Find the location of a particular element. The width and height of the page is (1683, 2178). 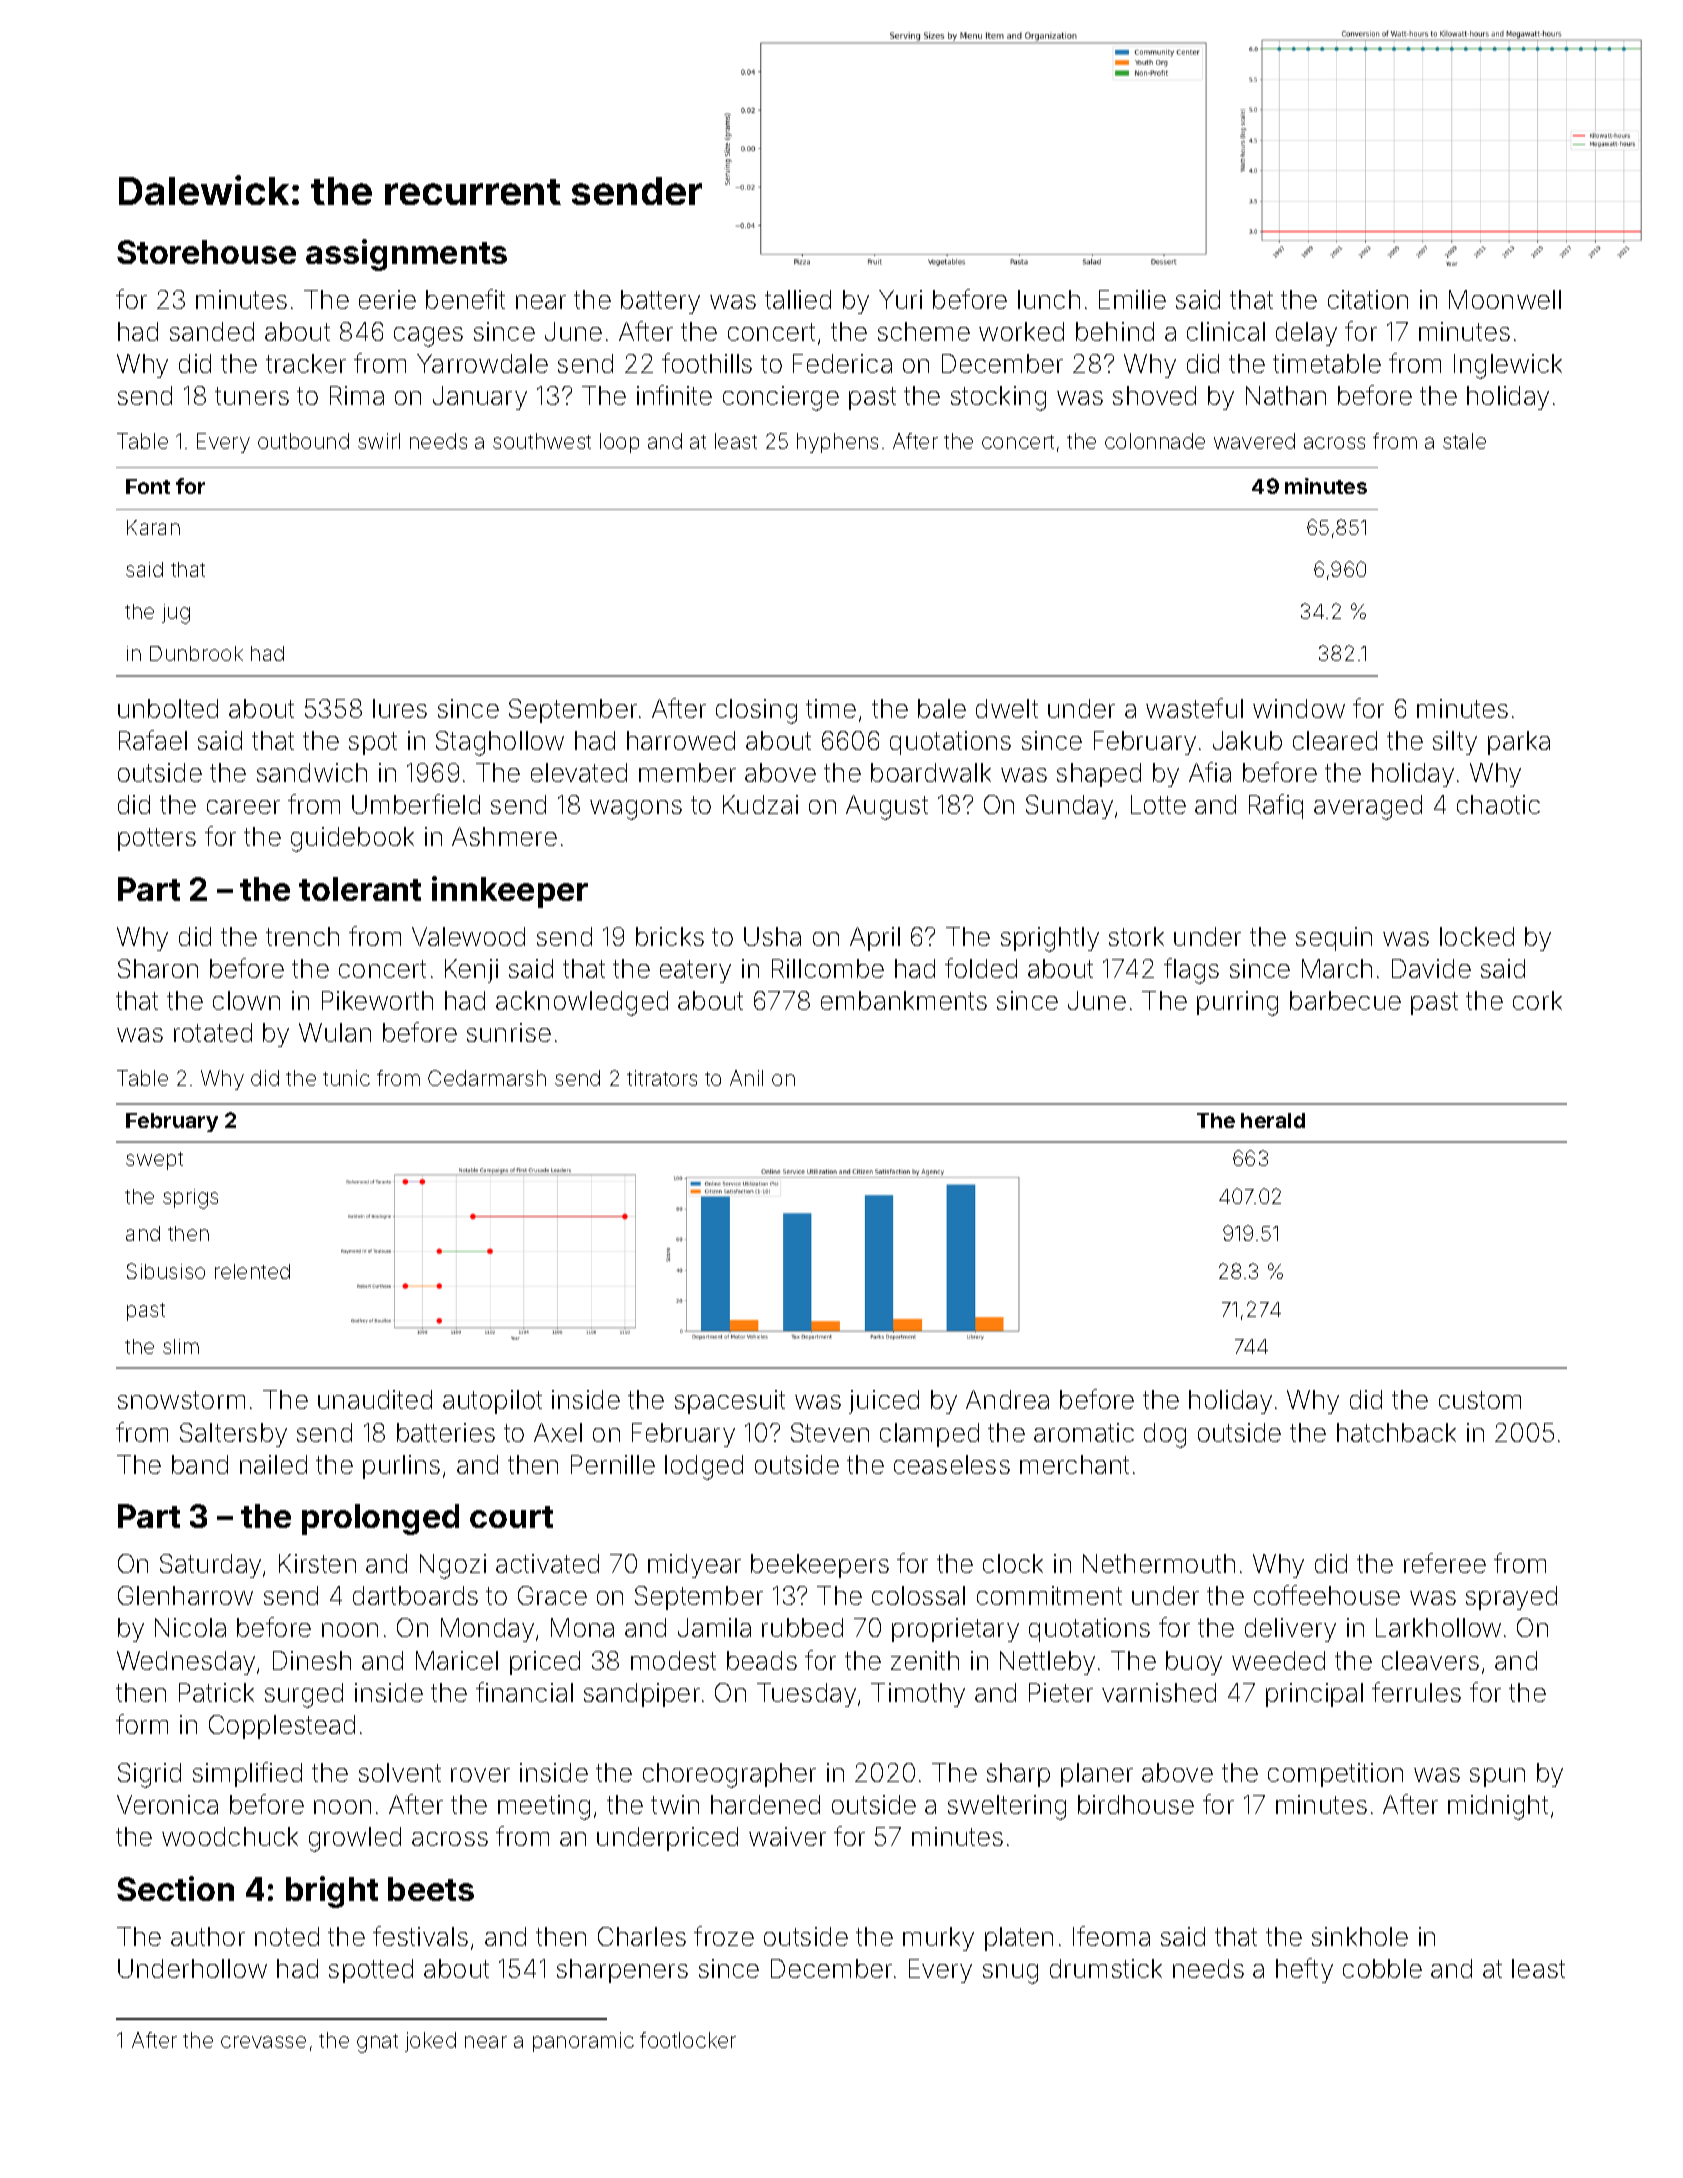

embankments is located at coordinates (904, 1000).
